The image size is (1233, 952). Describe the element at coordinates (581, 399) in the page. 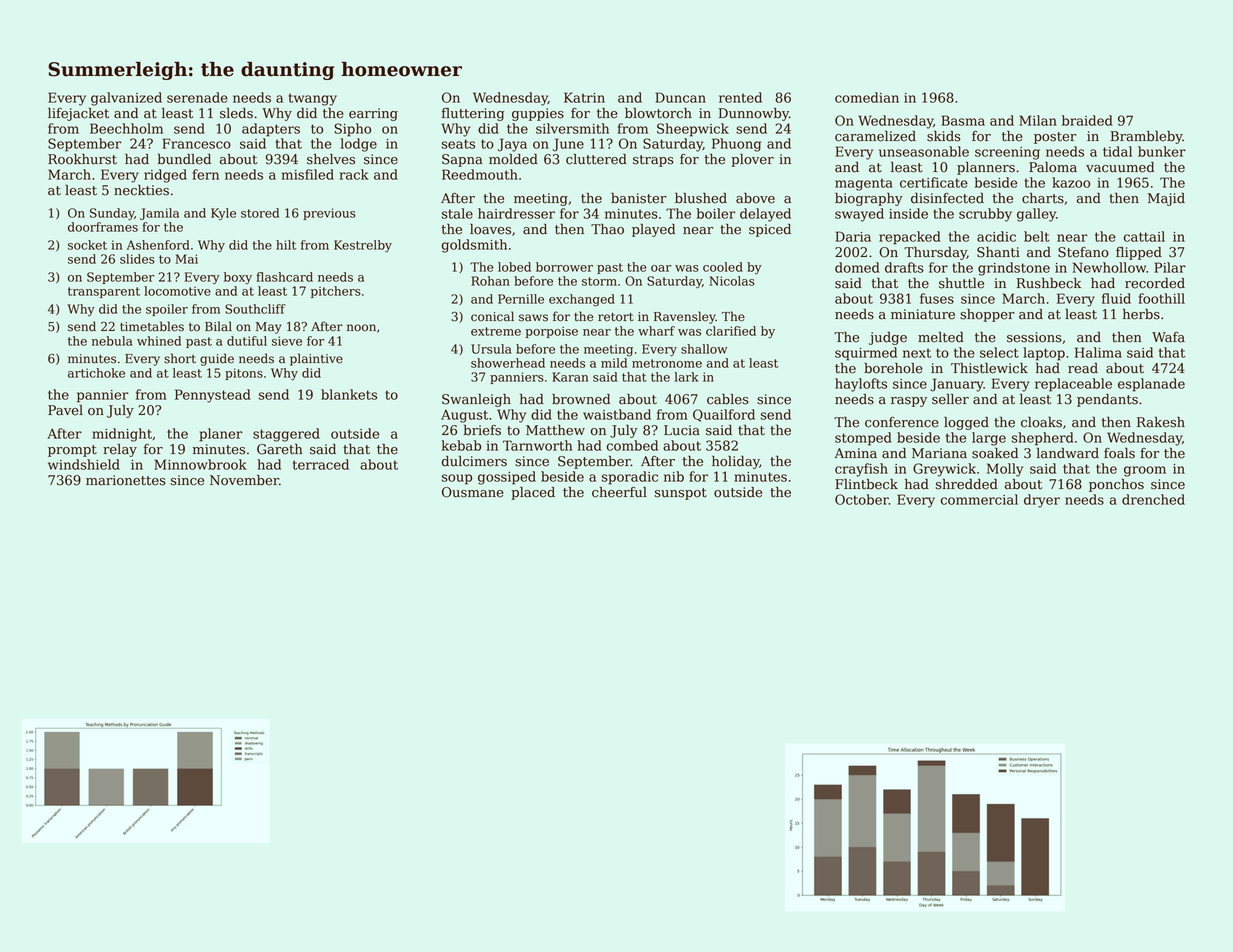

I see `browned` at that location.
